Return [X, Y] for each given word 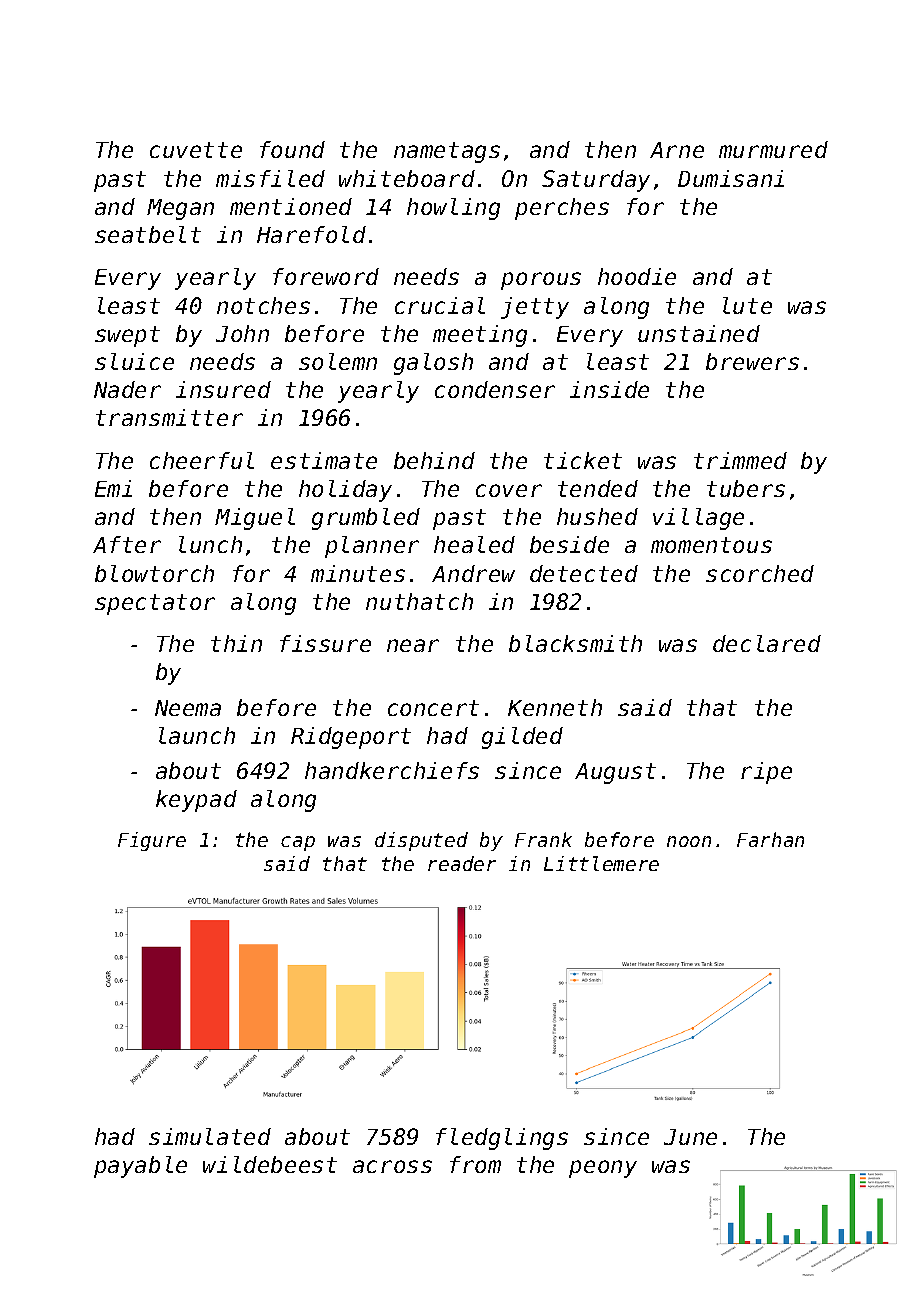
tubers [746, 488]
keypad [196, 801]
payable [140, 1167]
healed [474, 544]
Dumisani [731, 178]
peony [603, 1169]
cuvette [196, 150]
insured [223, 389]
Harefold [311, 234]
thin [236, 643]
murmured [773, 149]
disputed [421, 841]
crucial [440, 305]
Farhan [770, 839]
